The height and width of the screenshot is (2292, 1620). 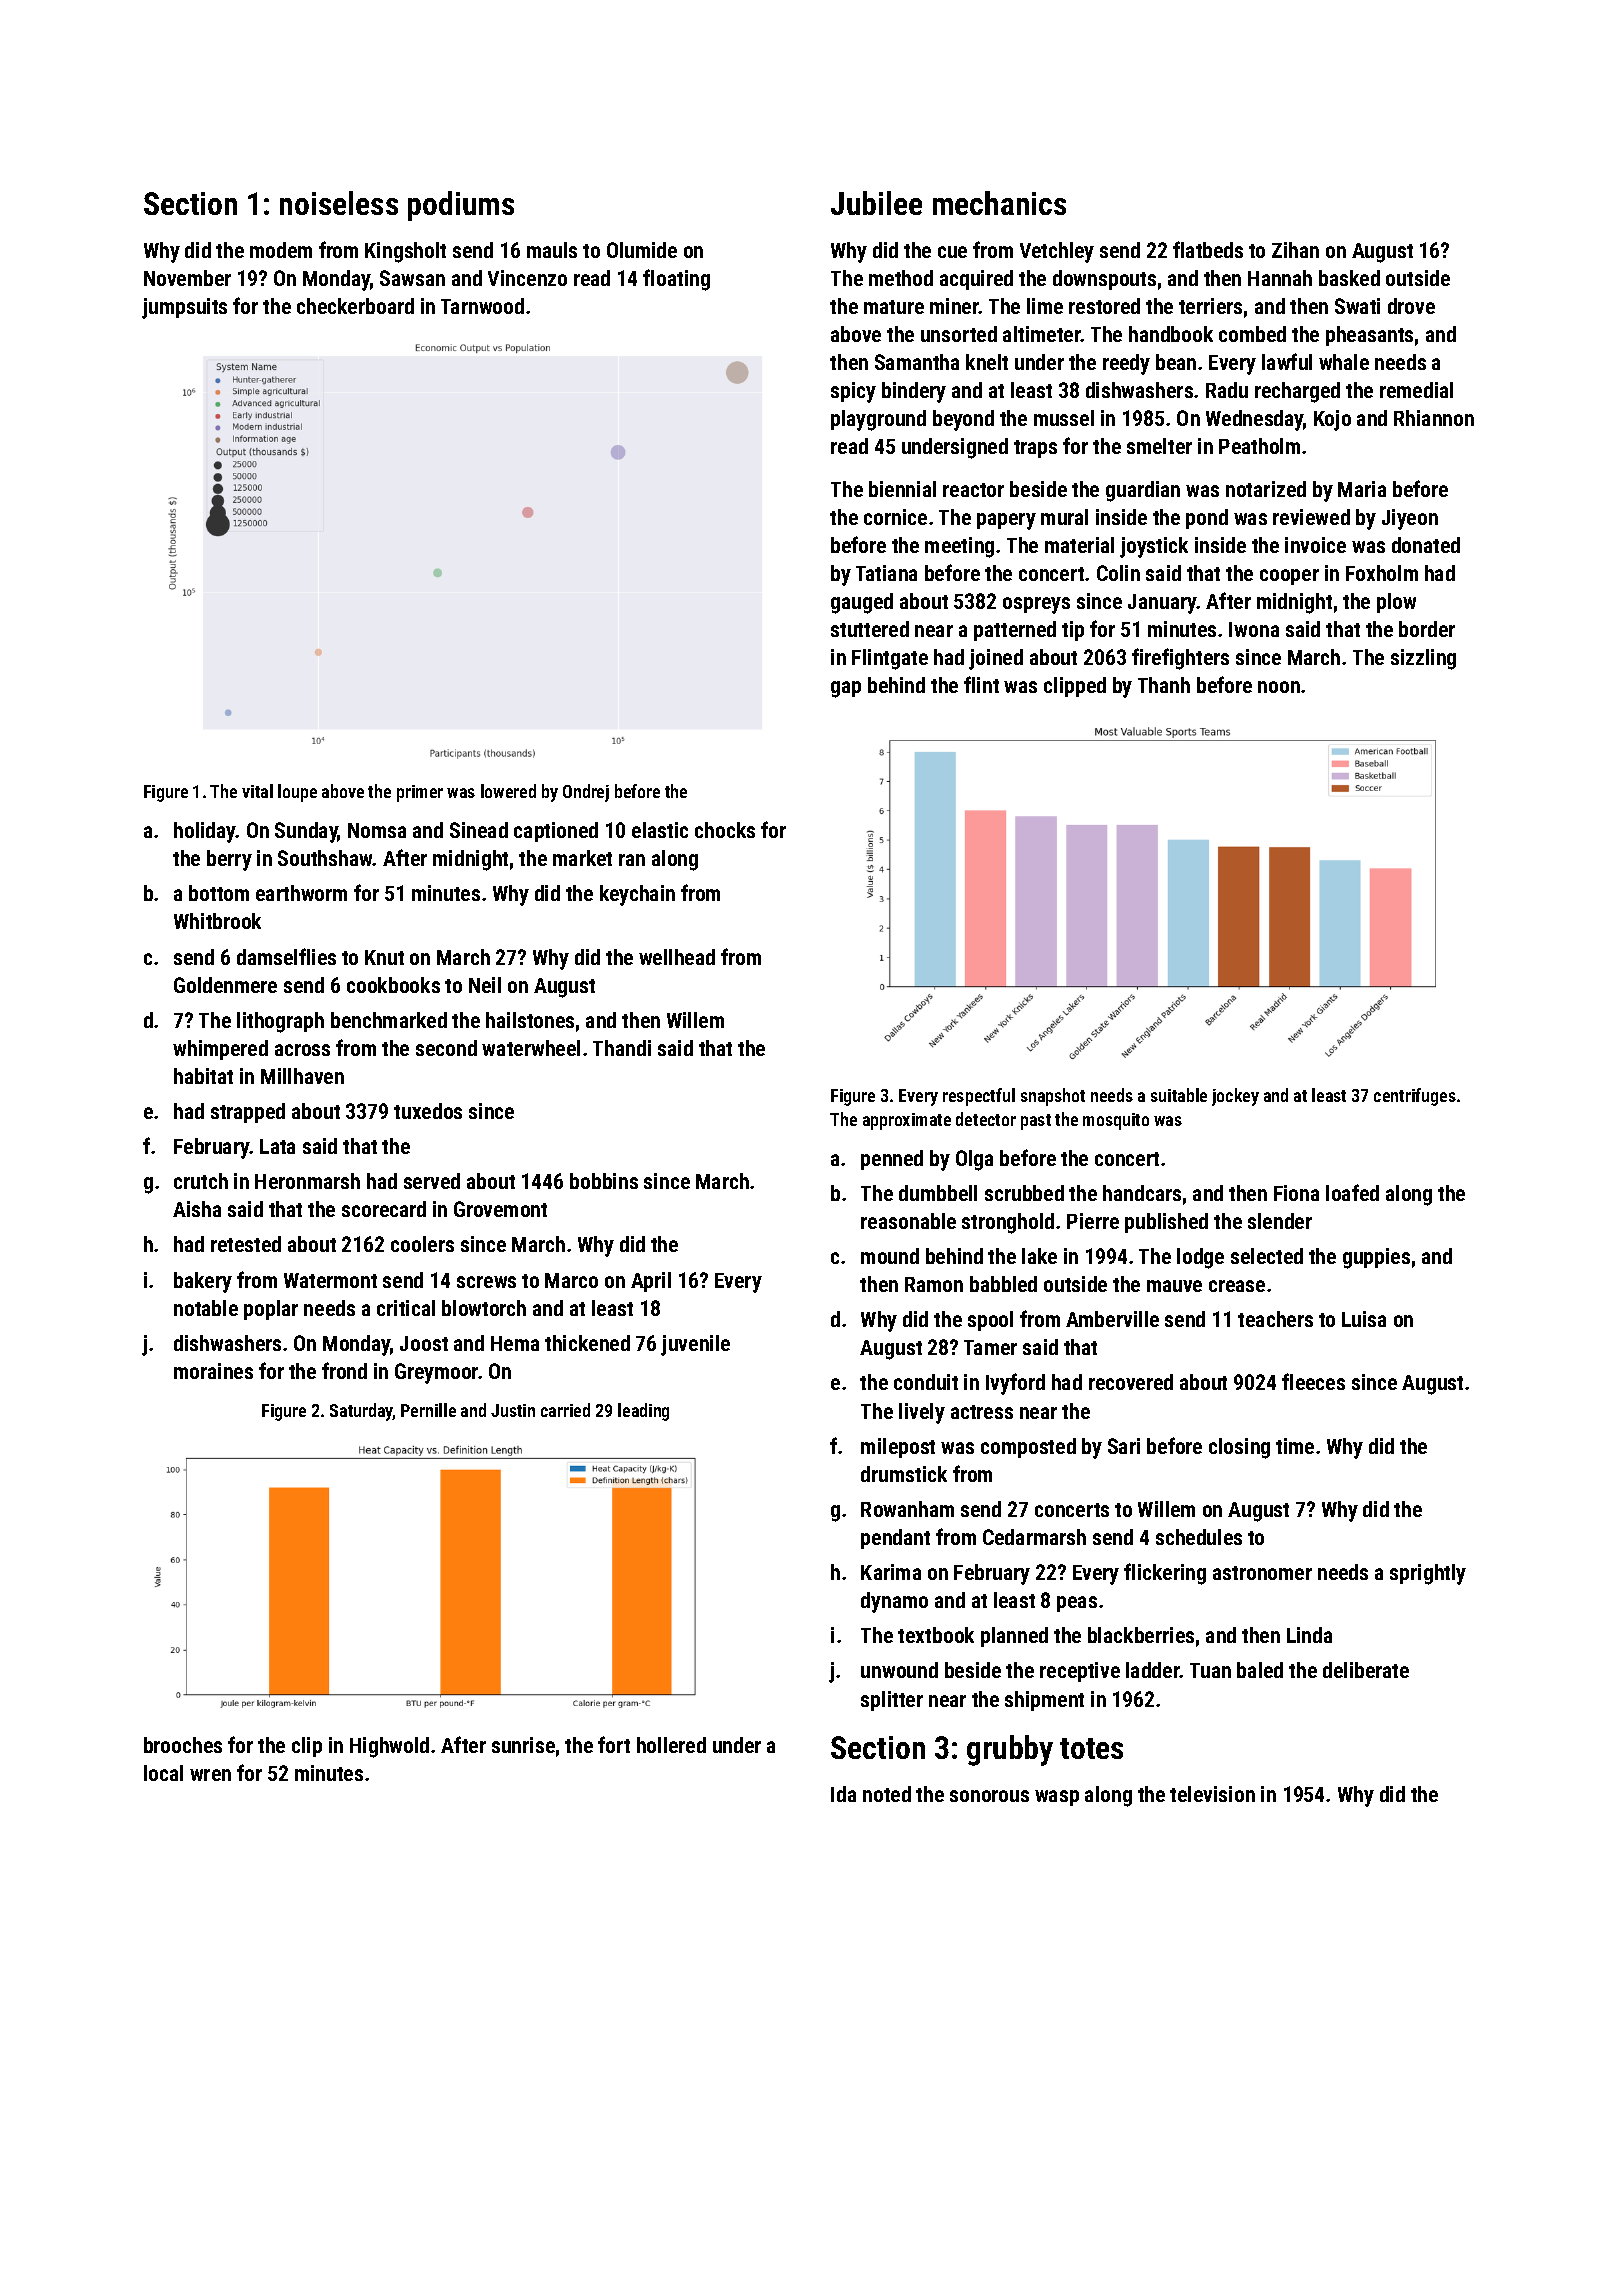 I want to click on Luisa, so click(x=1364, y=1319).
